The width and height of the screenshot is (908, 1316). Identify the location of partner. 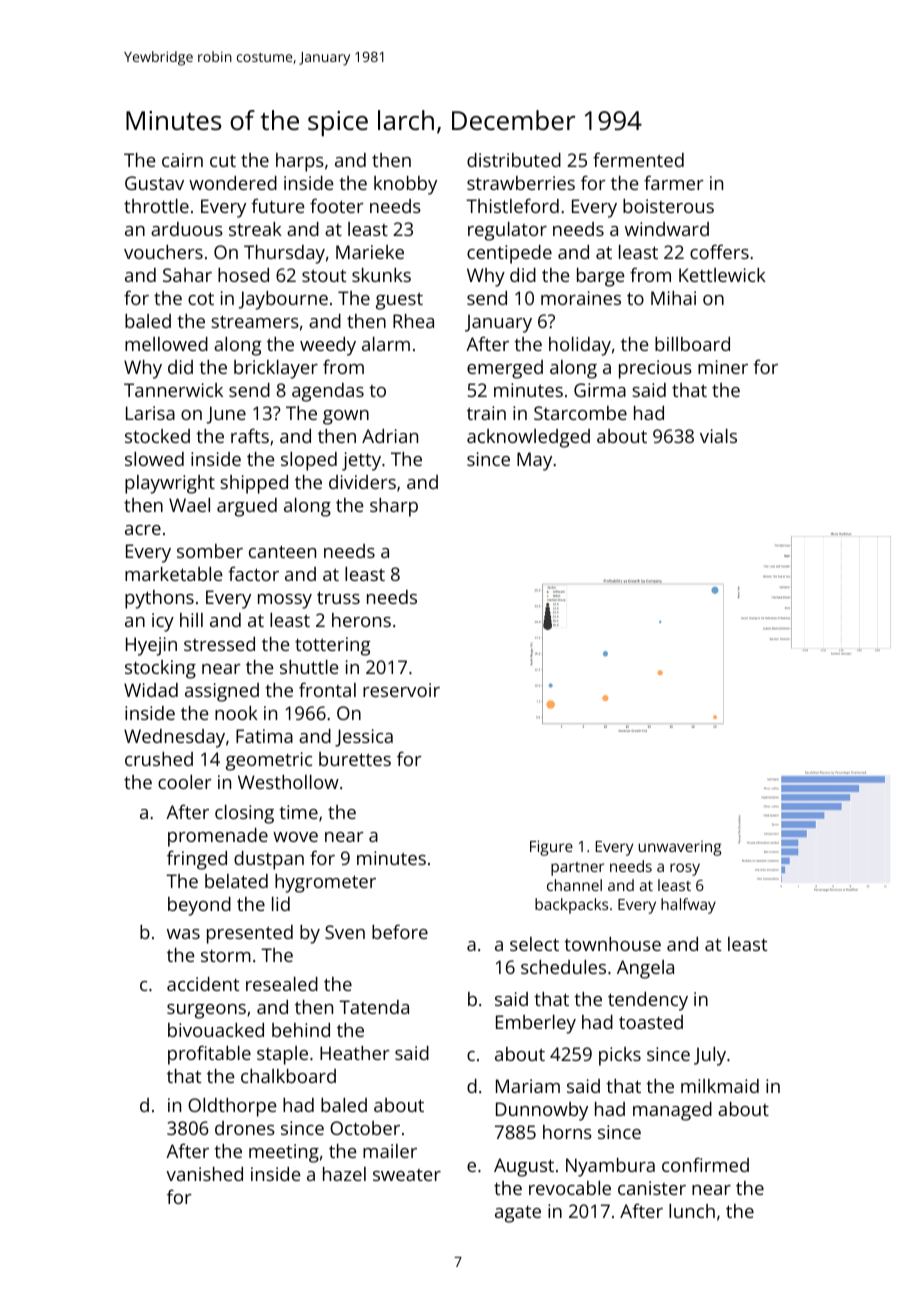
(577, 869).
